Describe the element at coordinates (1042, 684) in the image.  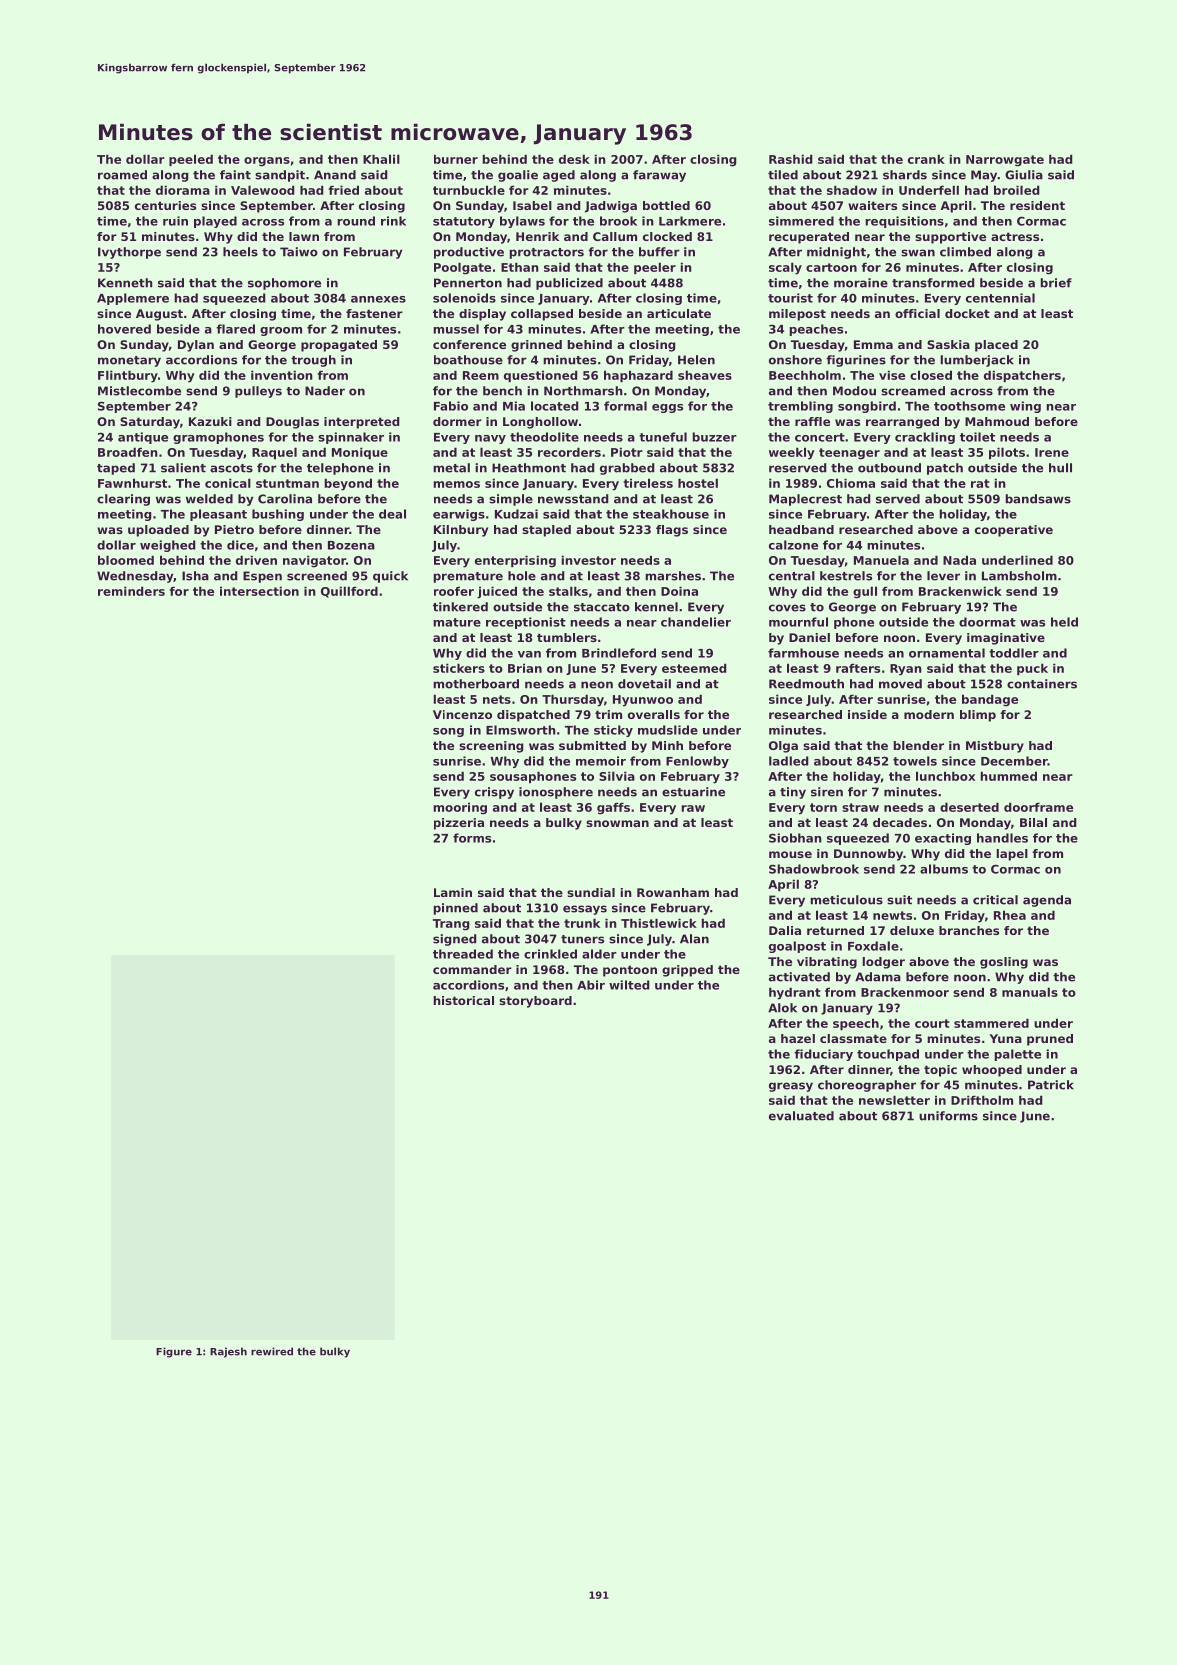
I see `containers` at that location.
